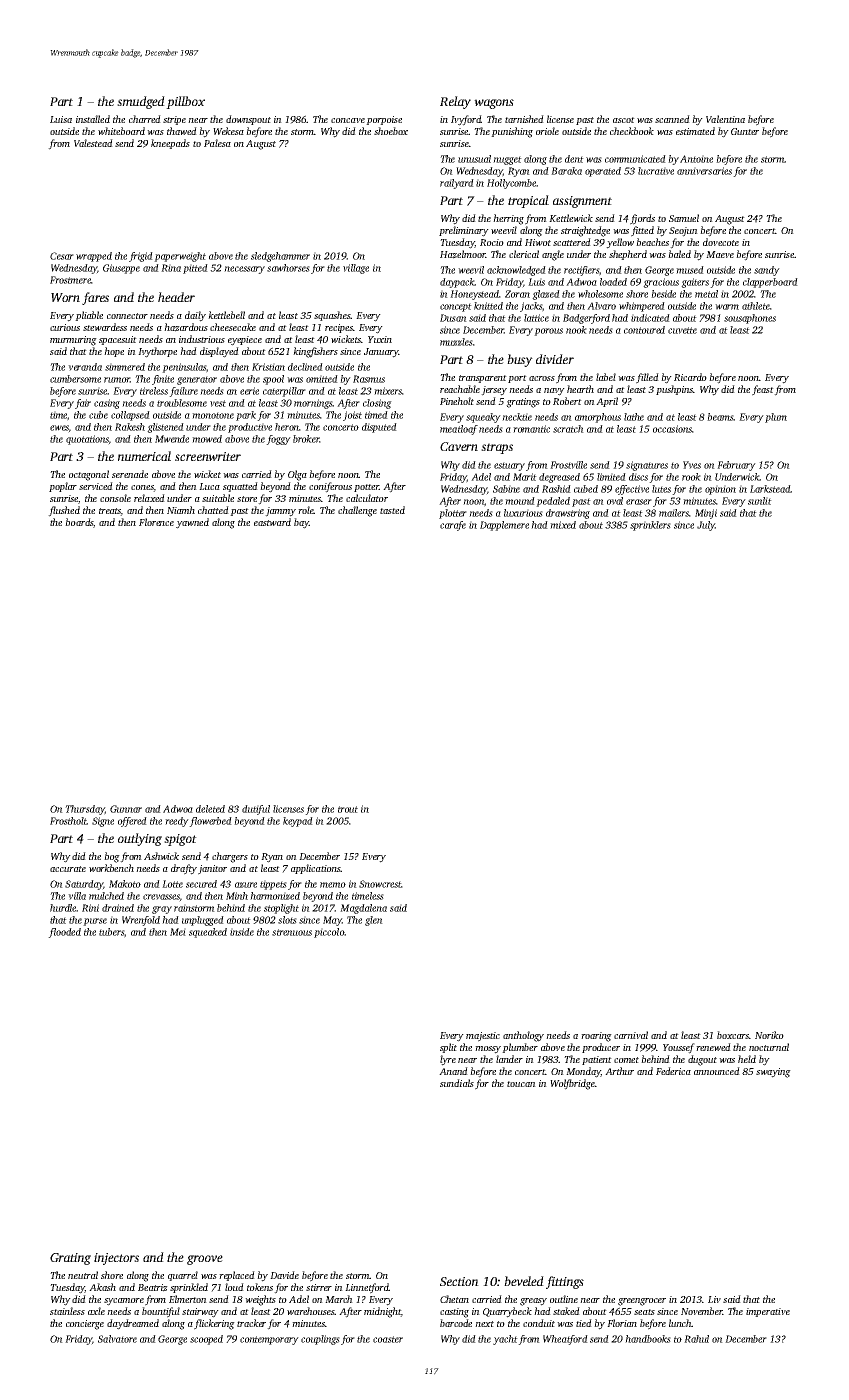 The height and width of the screenshot is (1400, 849). Describe the element at coordinates (656, 171) in the screenshot. I see `lucrative` at that location.
